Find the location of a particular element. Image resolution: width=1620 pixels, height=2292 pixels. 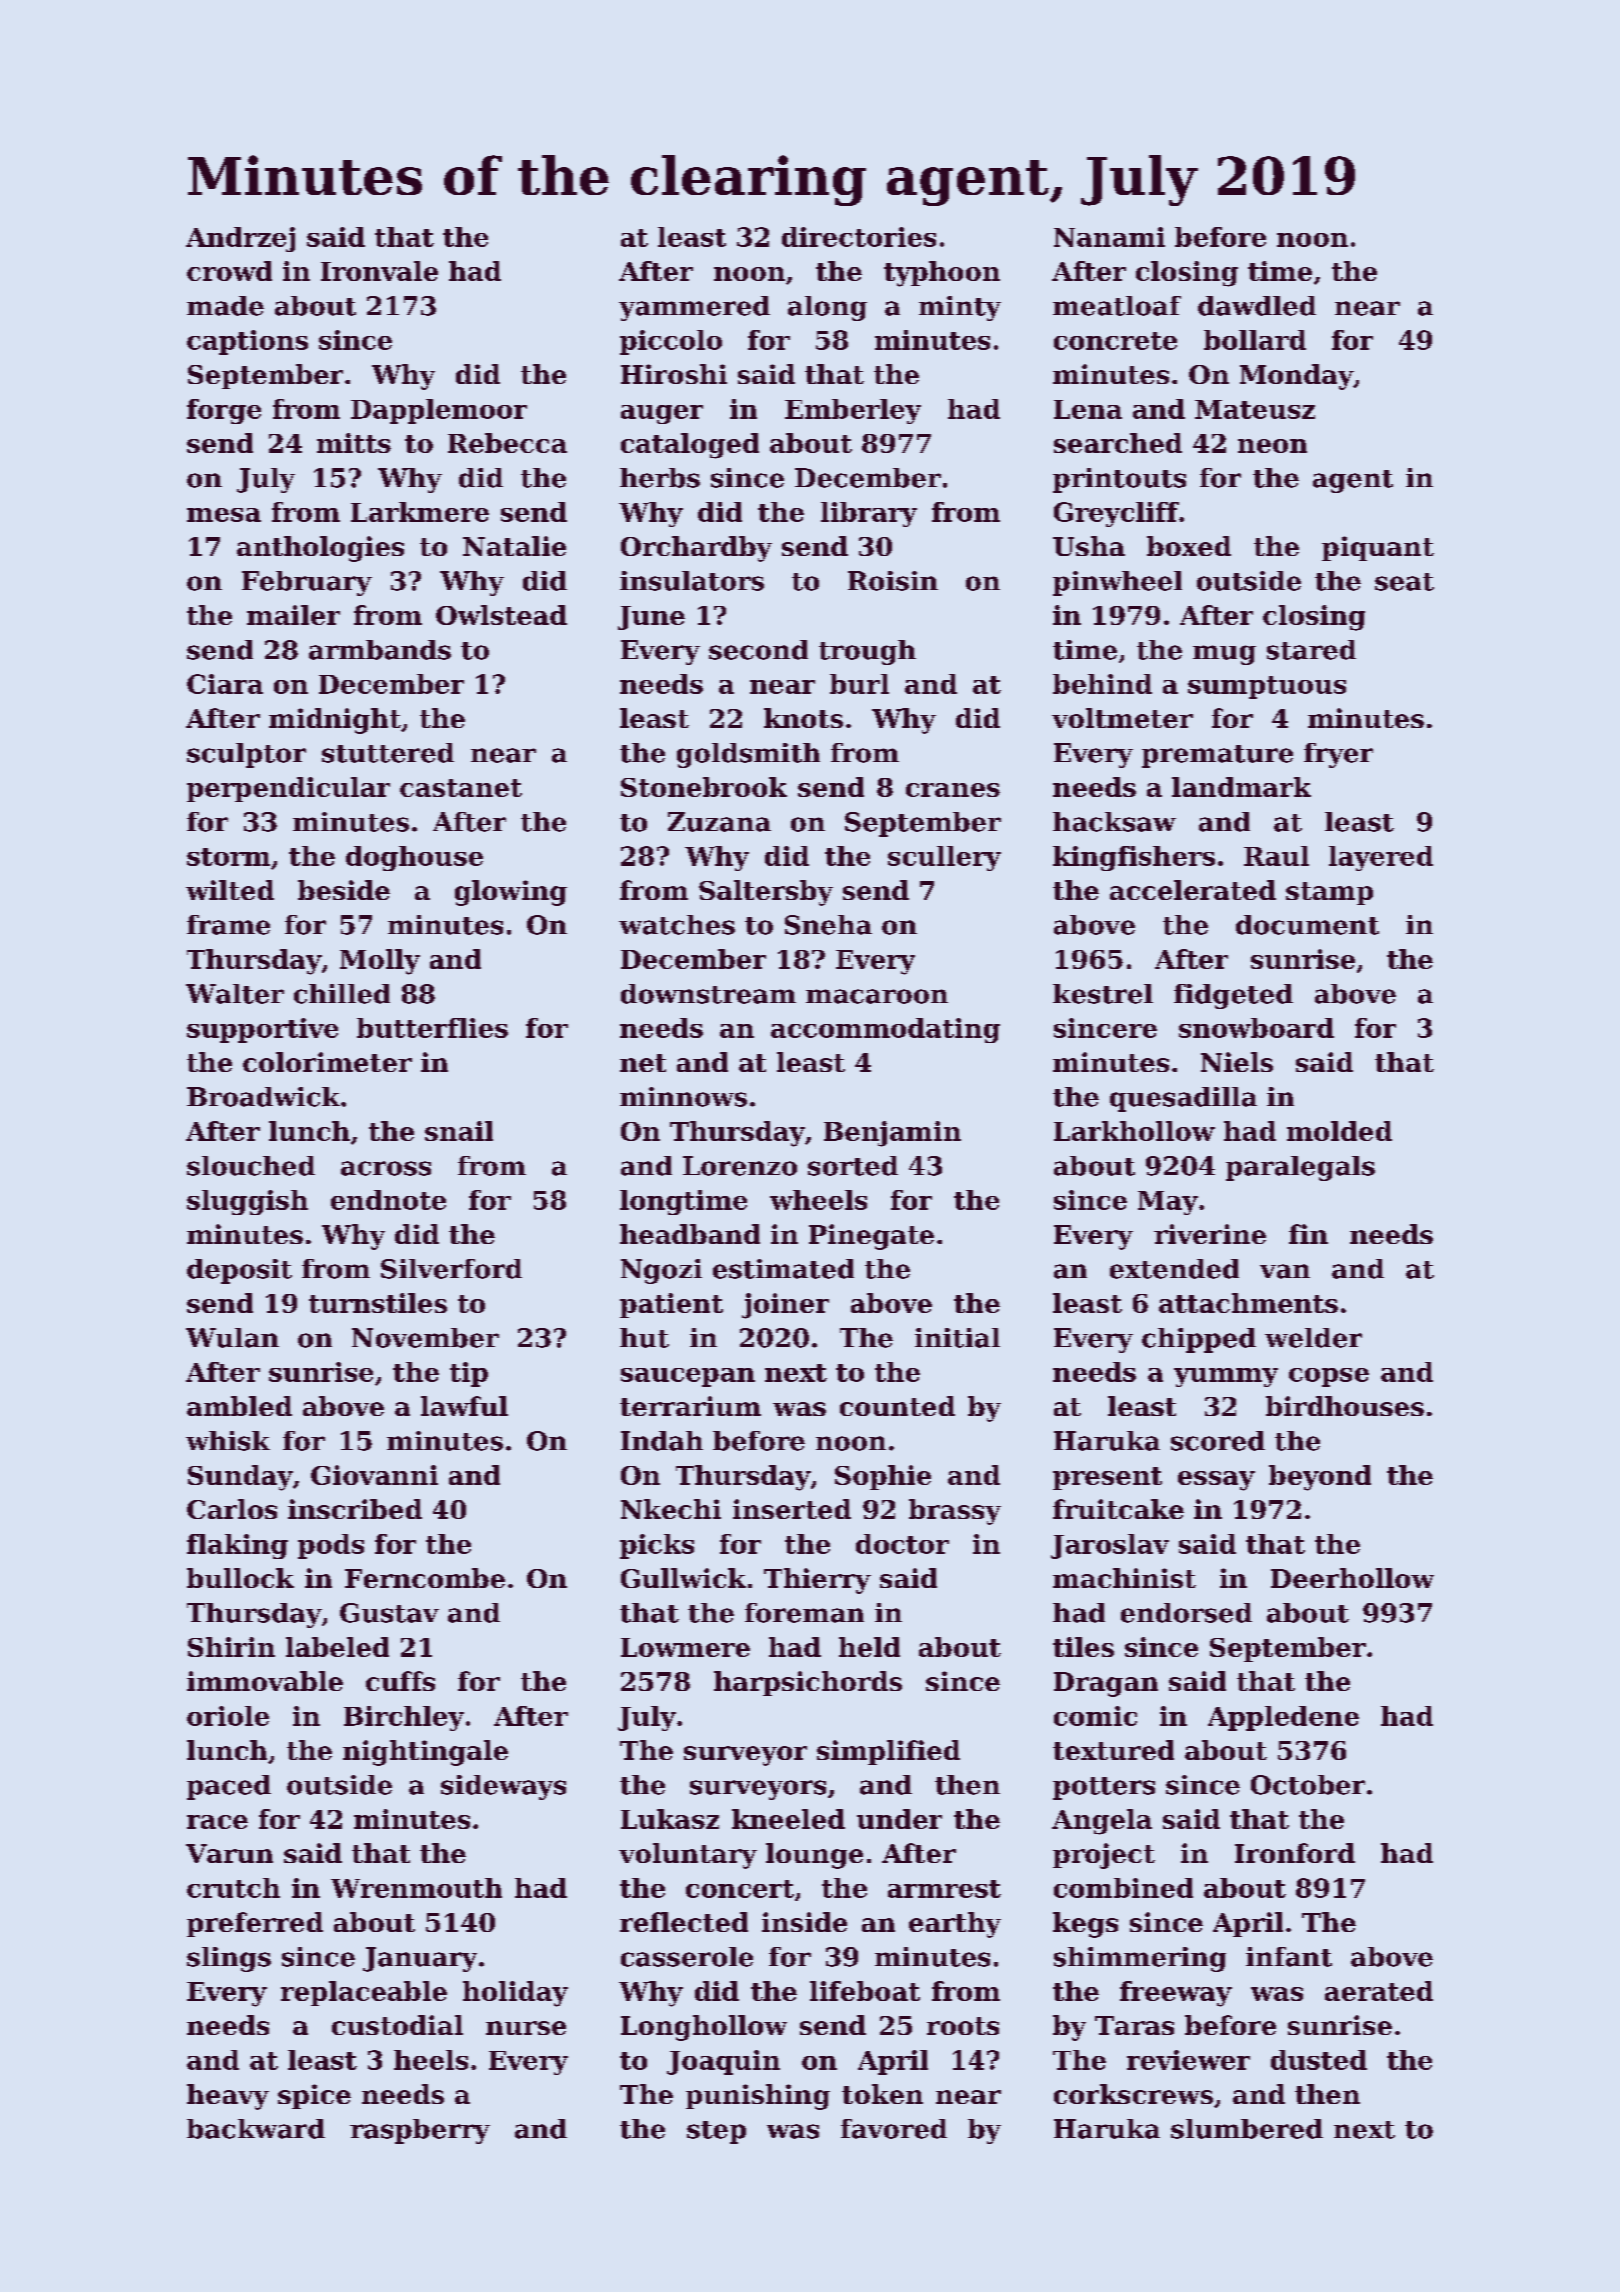

Ironvale is located at coordinates (379, 271).
